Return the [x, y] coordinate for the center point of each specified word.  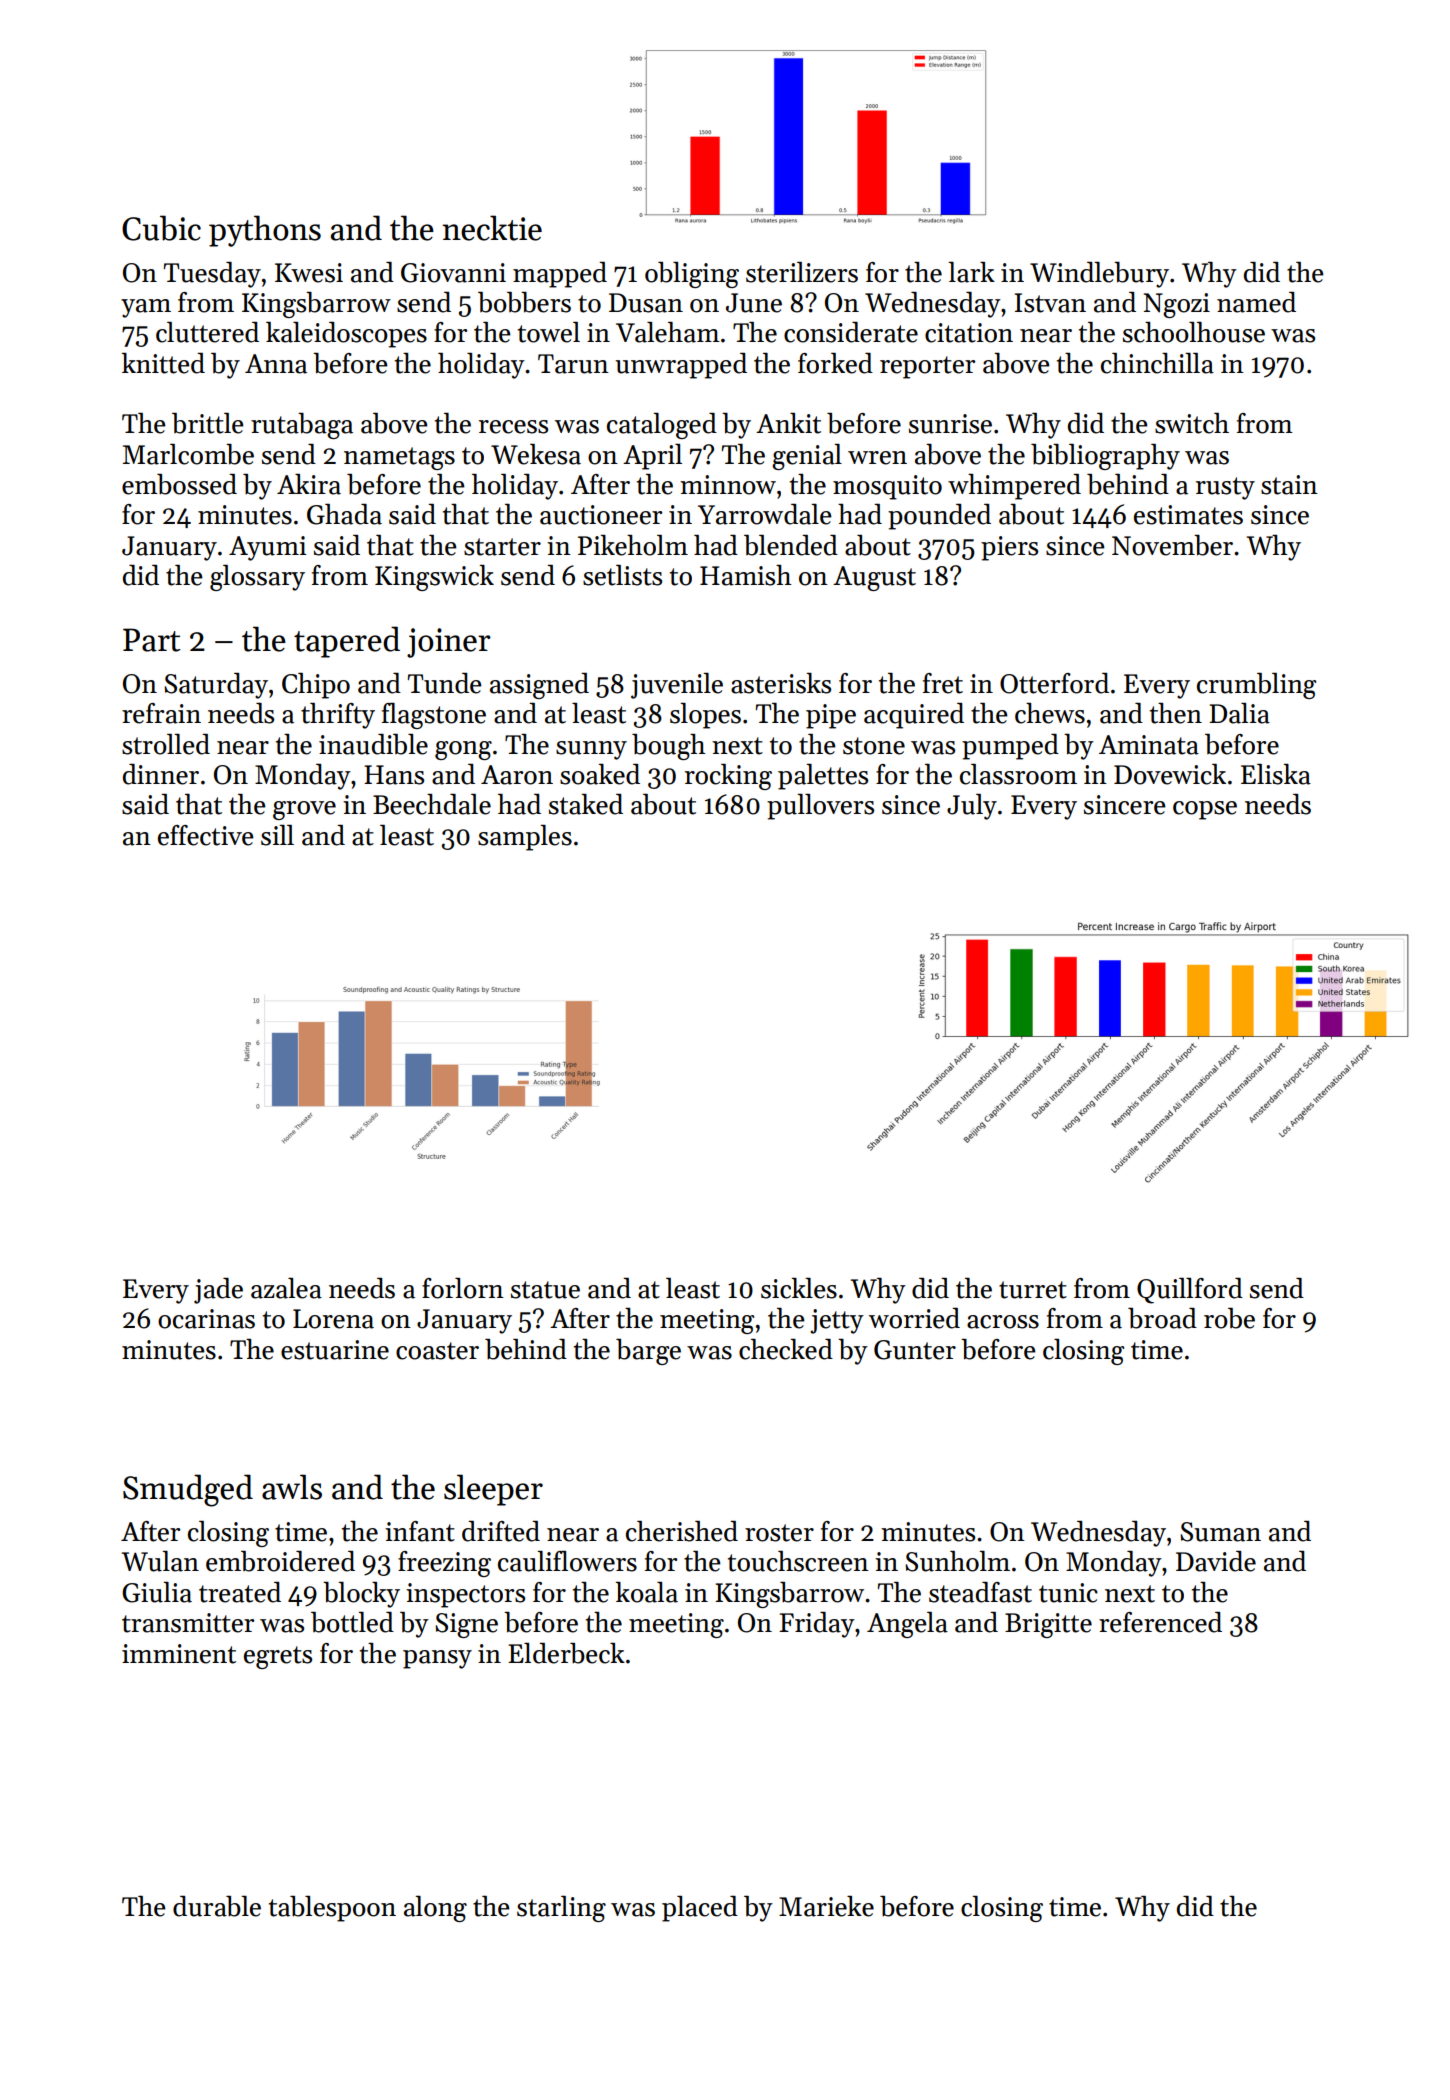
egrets [278, 1657]
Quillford [1190, 1291]
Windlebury [1099, 275]
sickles [799, 1288]
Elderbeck [566, 1653]
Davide [1216, 1561]
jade [218, 1291]
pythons [265, 231]
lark [971, 272]
